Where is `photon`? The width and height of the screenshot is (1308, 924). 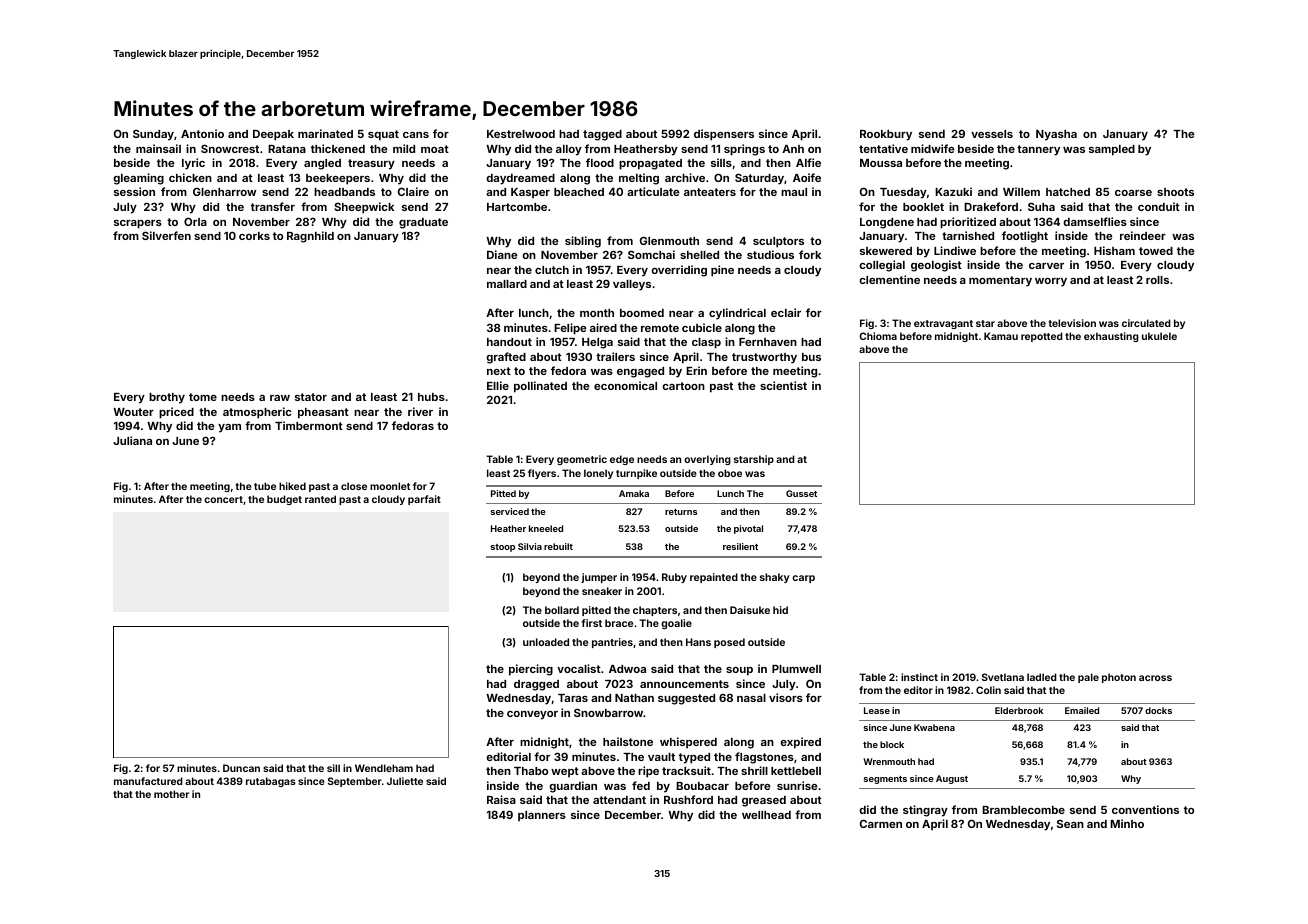
photon is located at coordinates (1119, 678).
